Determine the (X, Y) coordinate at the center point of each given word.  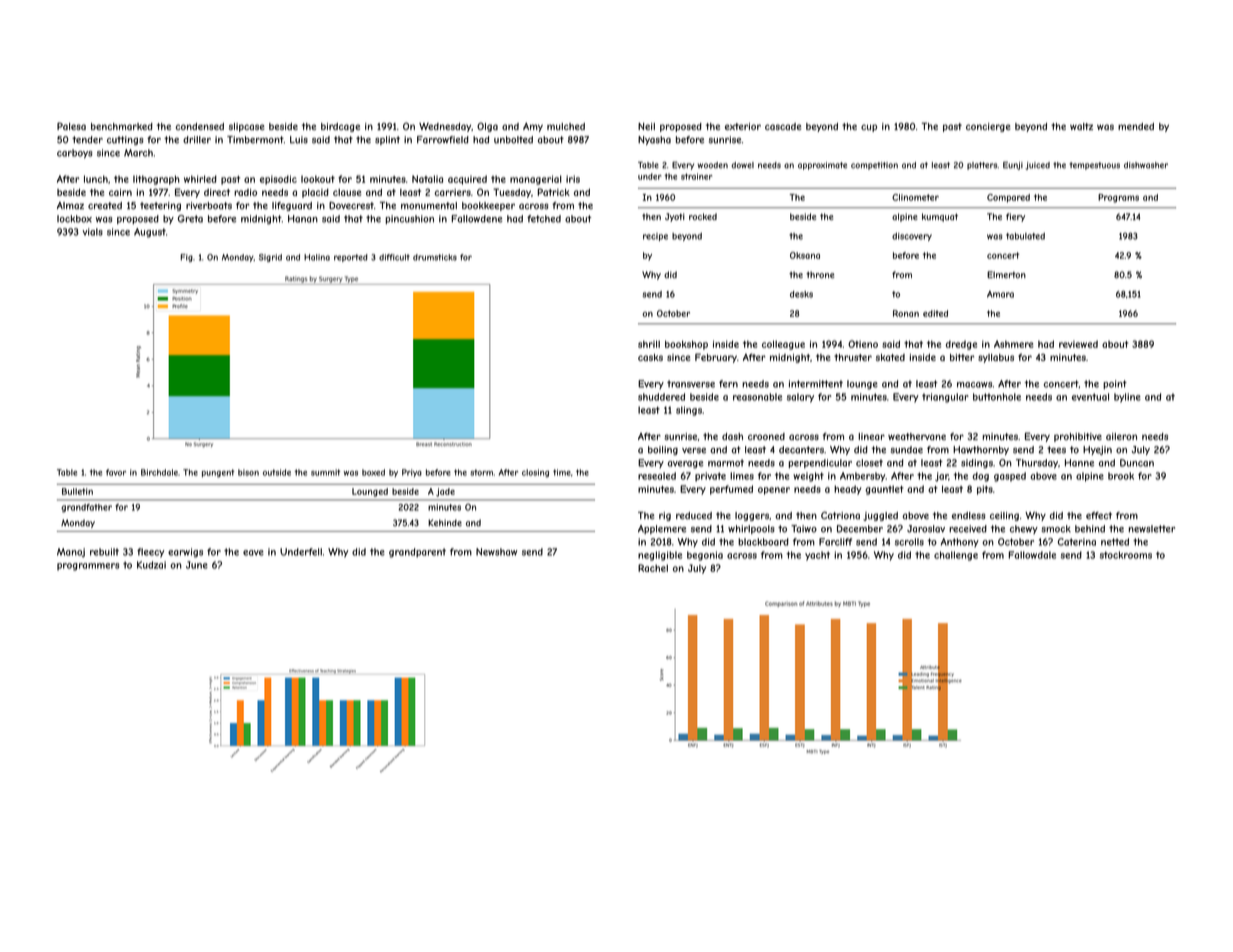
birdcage (340, 127)
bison (248, 472)
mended (1136, 126)
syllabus (996, 358)
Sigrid (270, 258)
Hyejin (1097, 450)
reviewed (1078, 344)
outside (277, 472)
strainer (696, 176)
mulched (566, 126)
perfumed (731, 490)
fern (728, 384)
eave (253, 553)
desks (801, 294)
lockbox (74, 219)
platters (982, 166)
